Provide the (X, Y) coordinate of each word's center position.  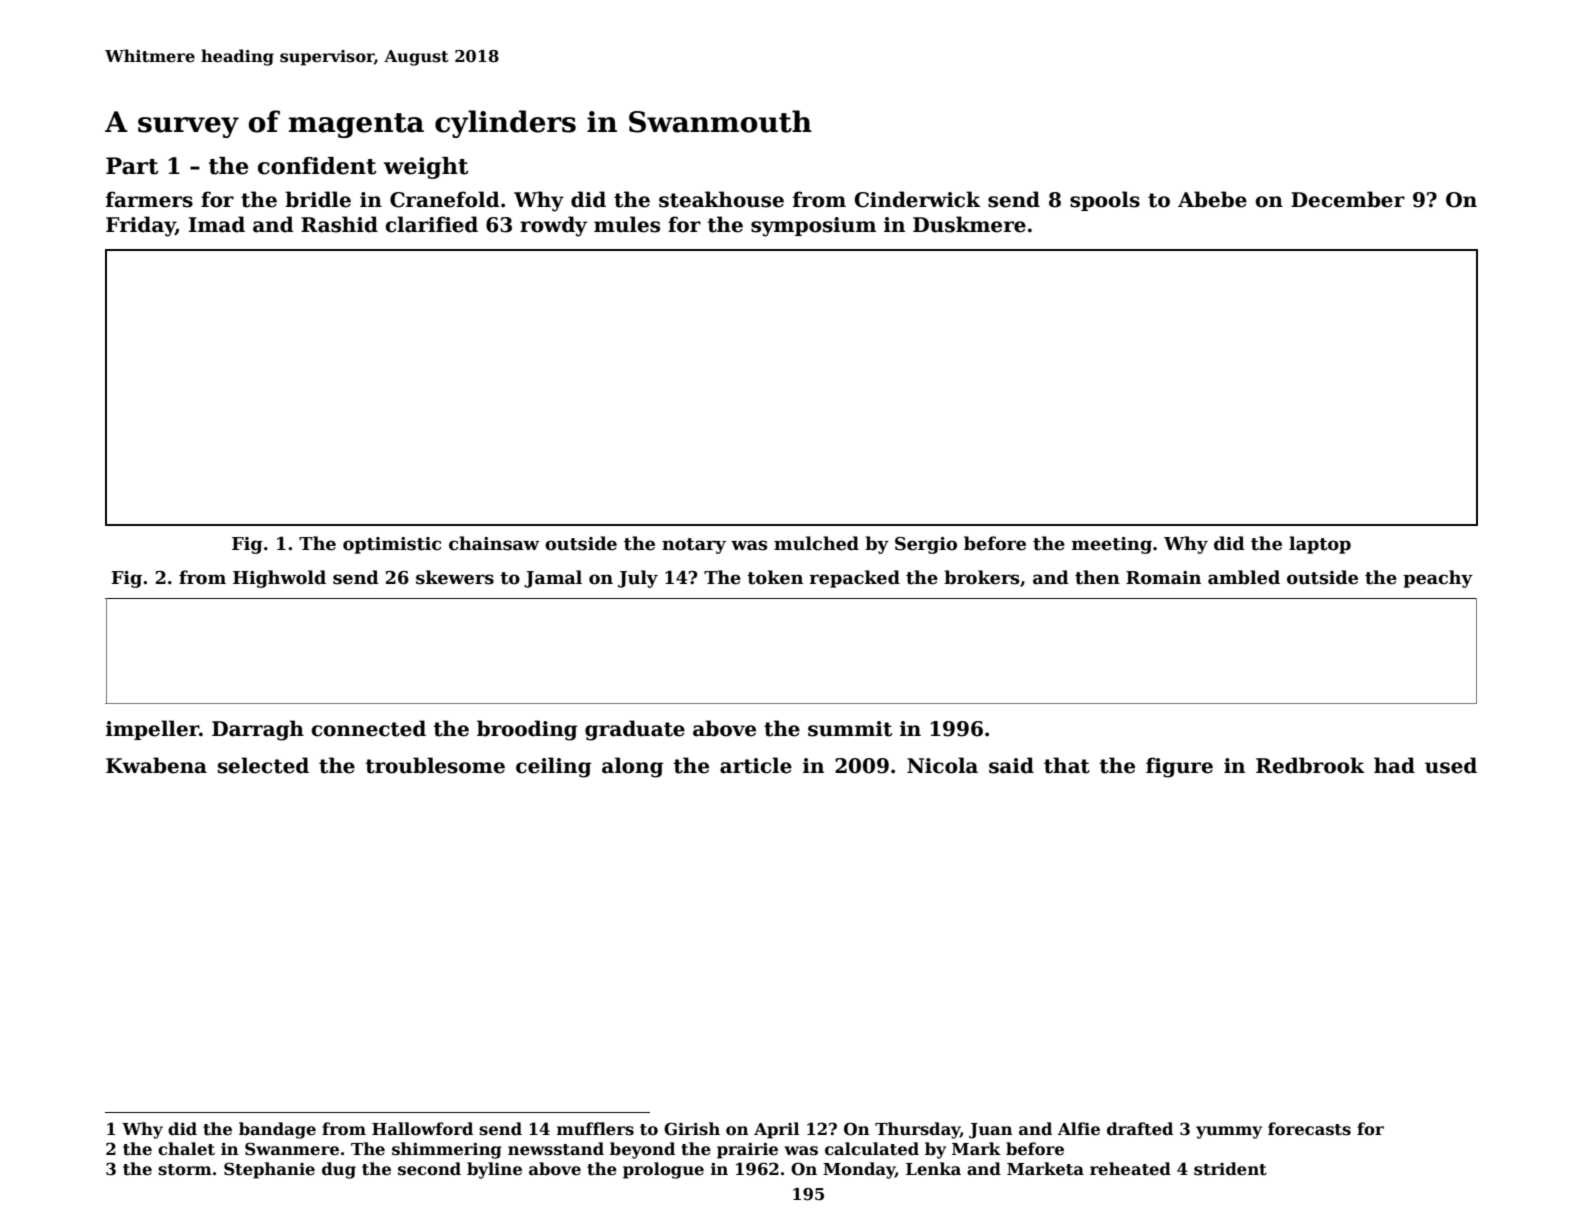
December (1348, 199)
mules (627, 224)
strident (1230, 1169)
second (429, 1169)
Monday (859, 1170)
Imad (217, 224)
